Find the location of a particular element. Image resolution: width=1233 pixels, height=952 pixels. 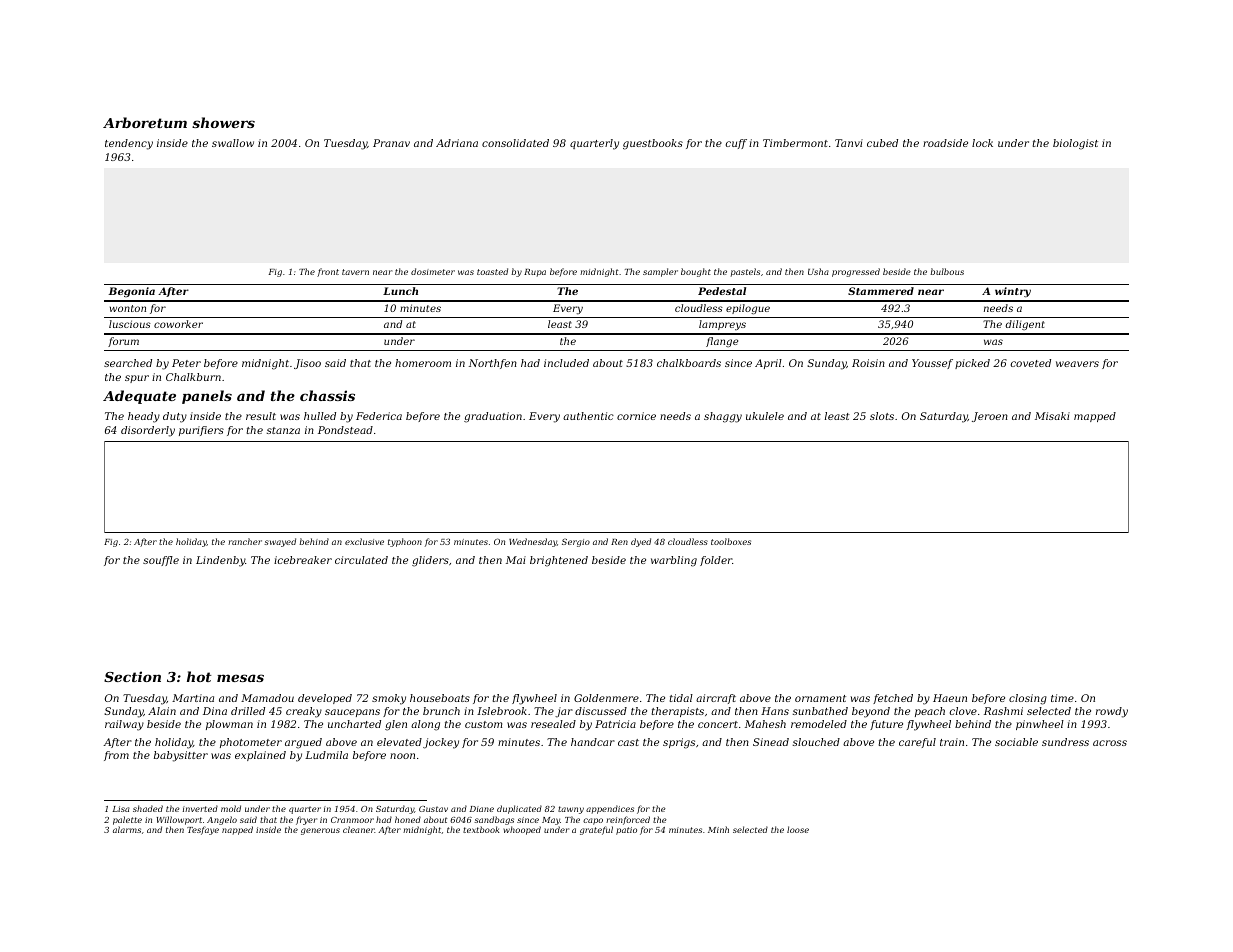

swallow is located at coordinates (233, 143).
